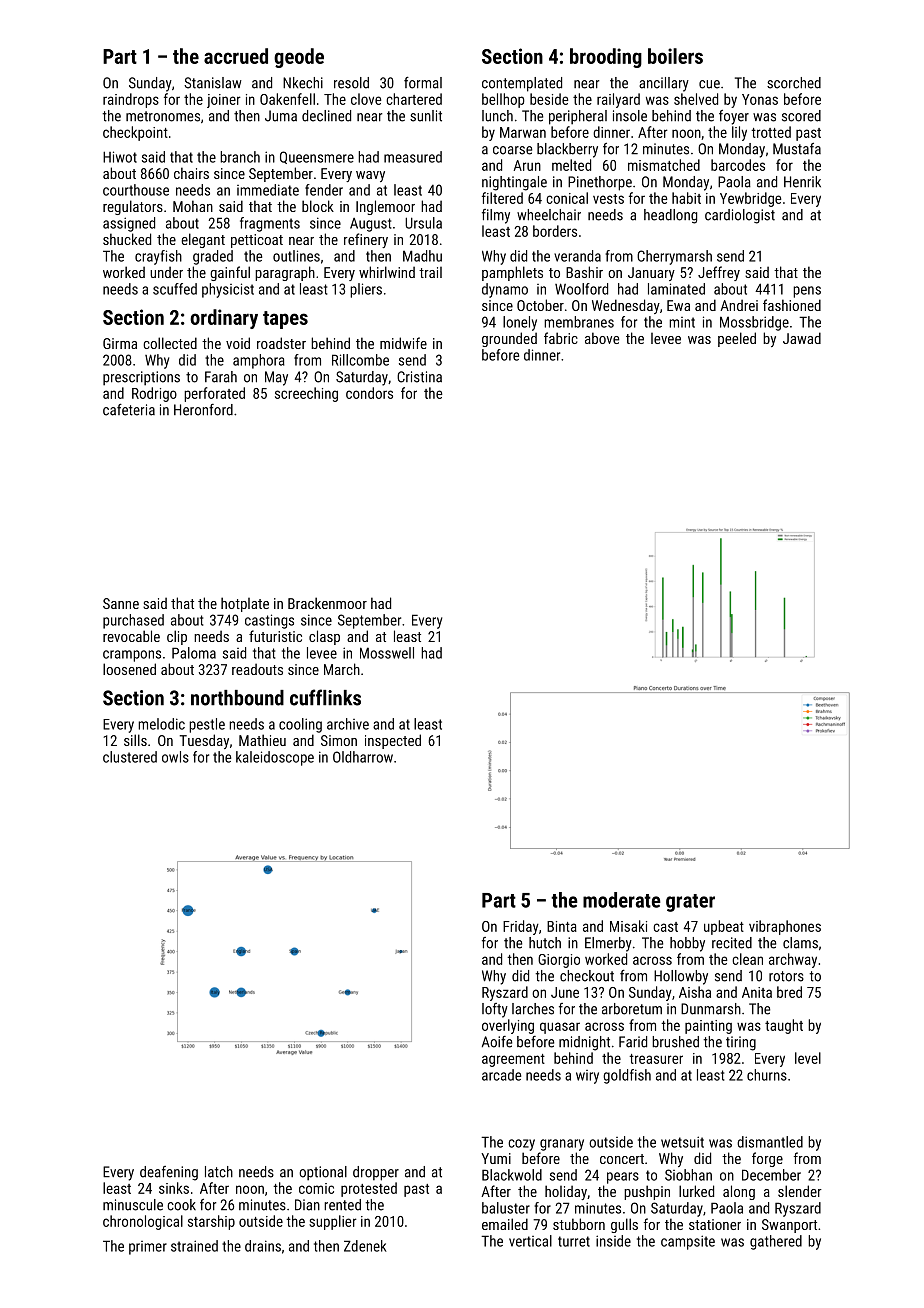  Describe the element at coordinates (509, 339) in the screenshot. I see `grounded` at that location.
